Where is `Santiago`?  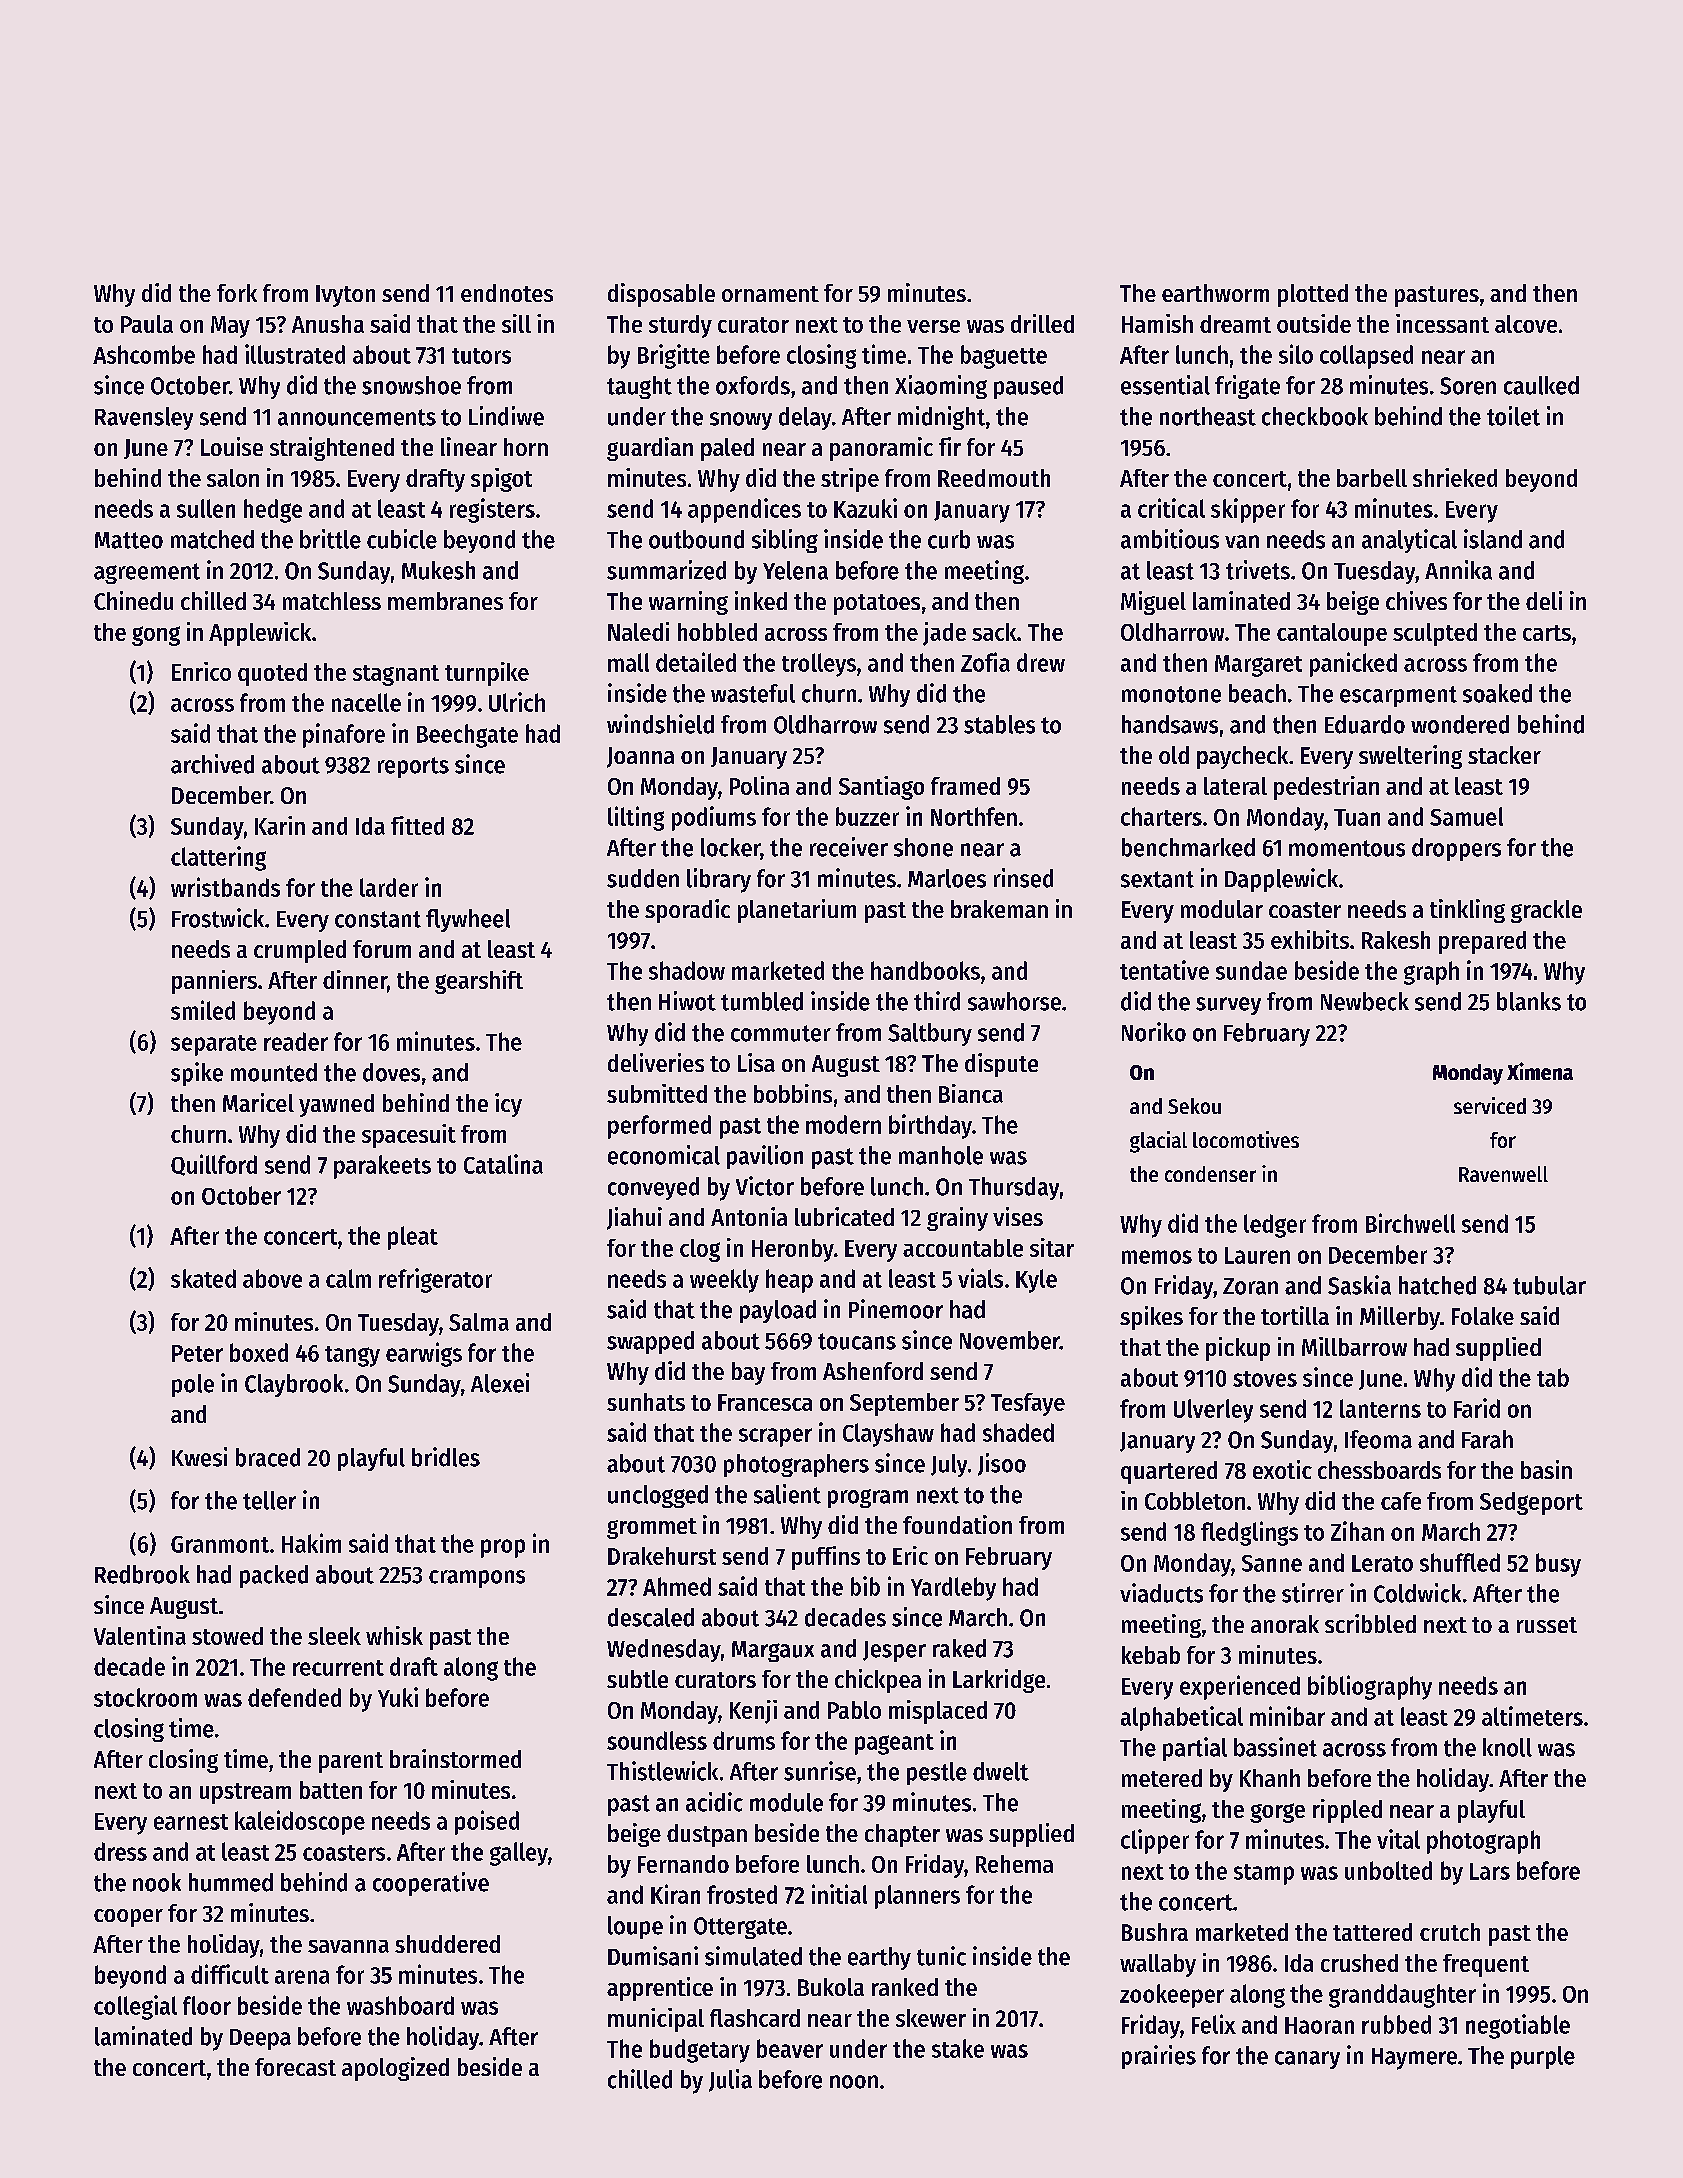
Santiago is located at coordinates (881, 788).
